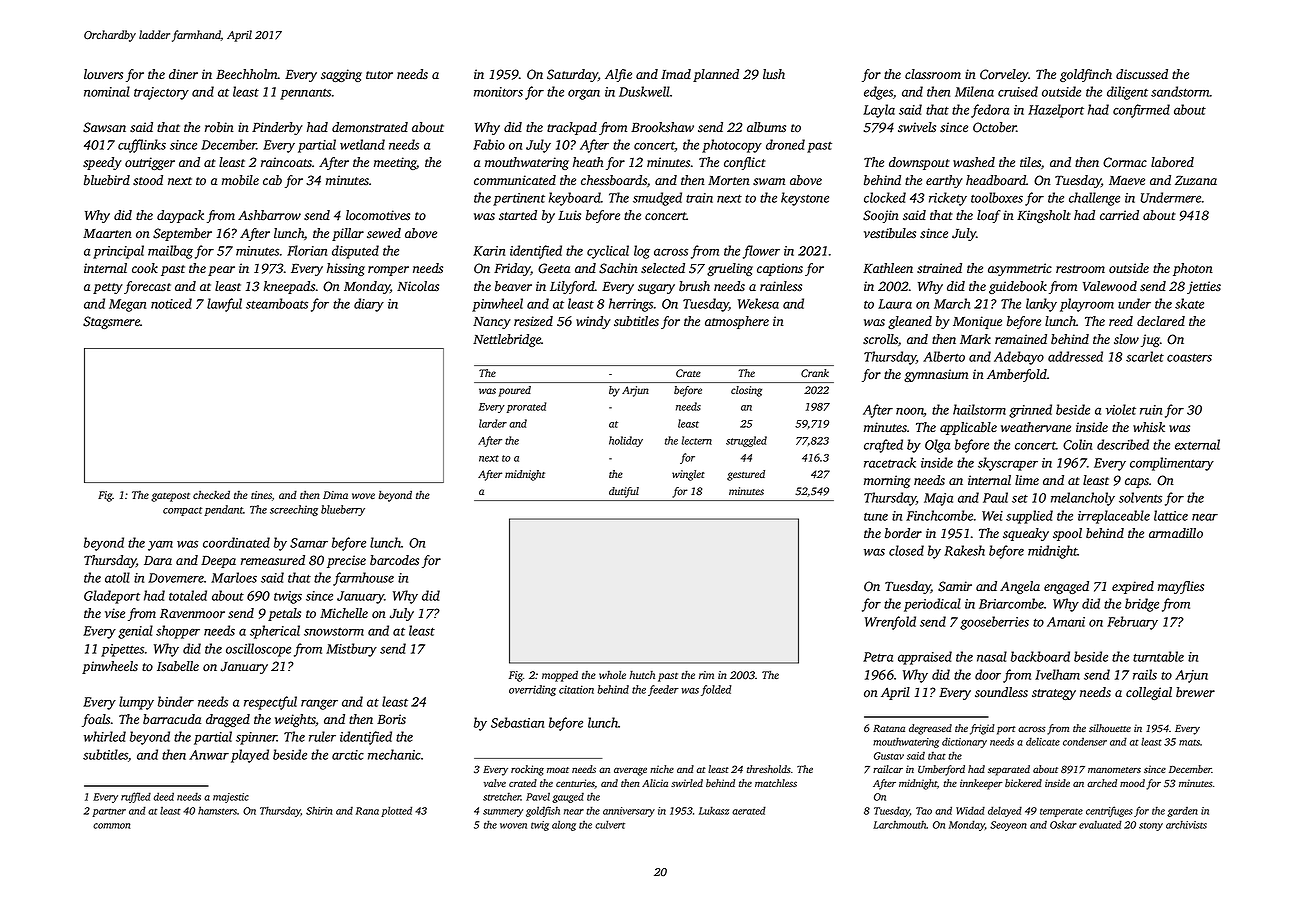  Describe the element at coordinates (785, 144) in the document. I see `droned` at that location.
